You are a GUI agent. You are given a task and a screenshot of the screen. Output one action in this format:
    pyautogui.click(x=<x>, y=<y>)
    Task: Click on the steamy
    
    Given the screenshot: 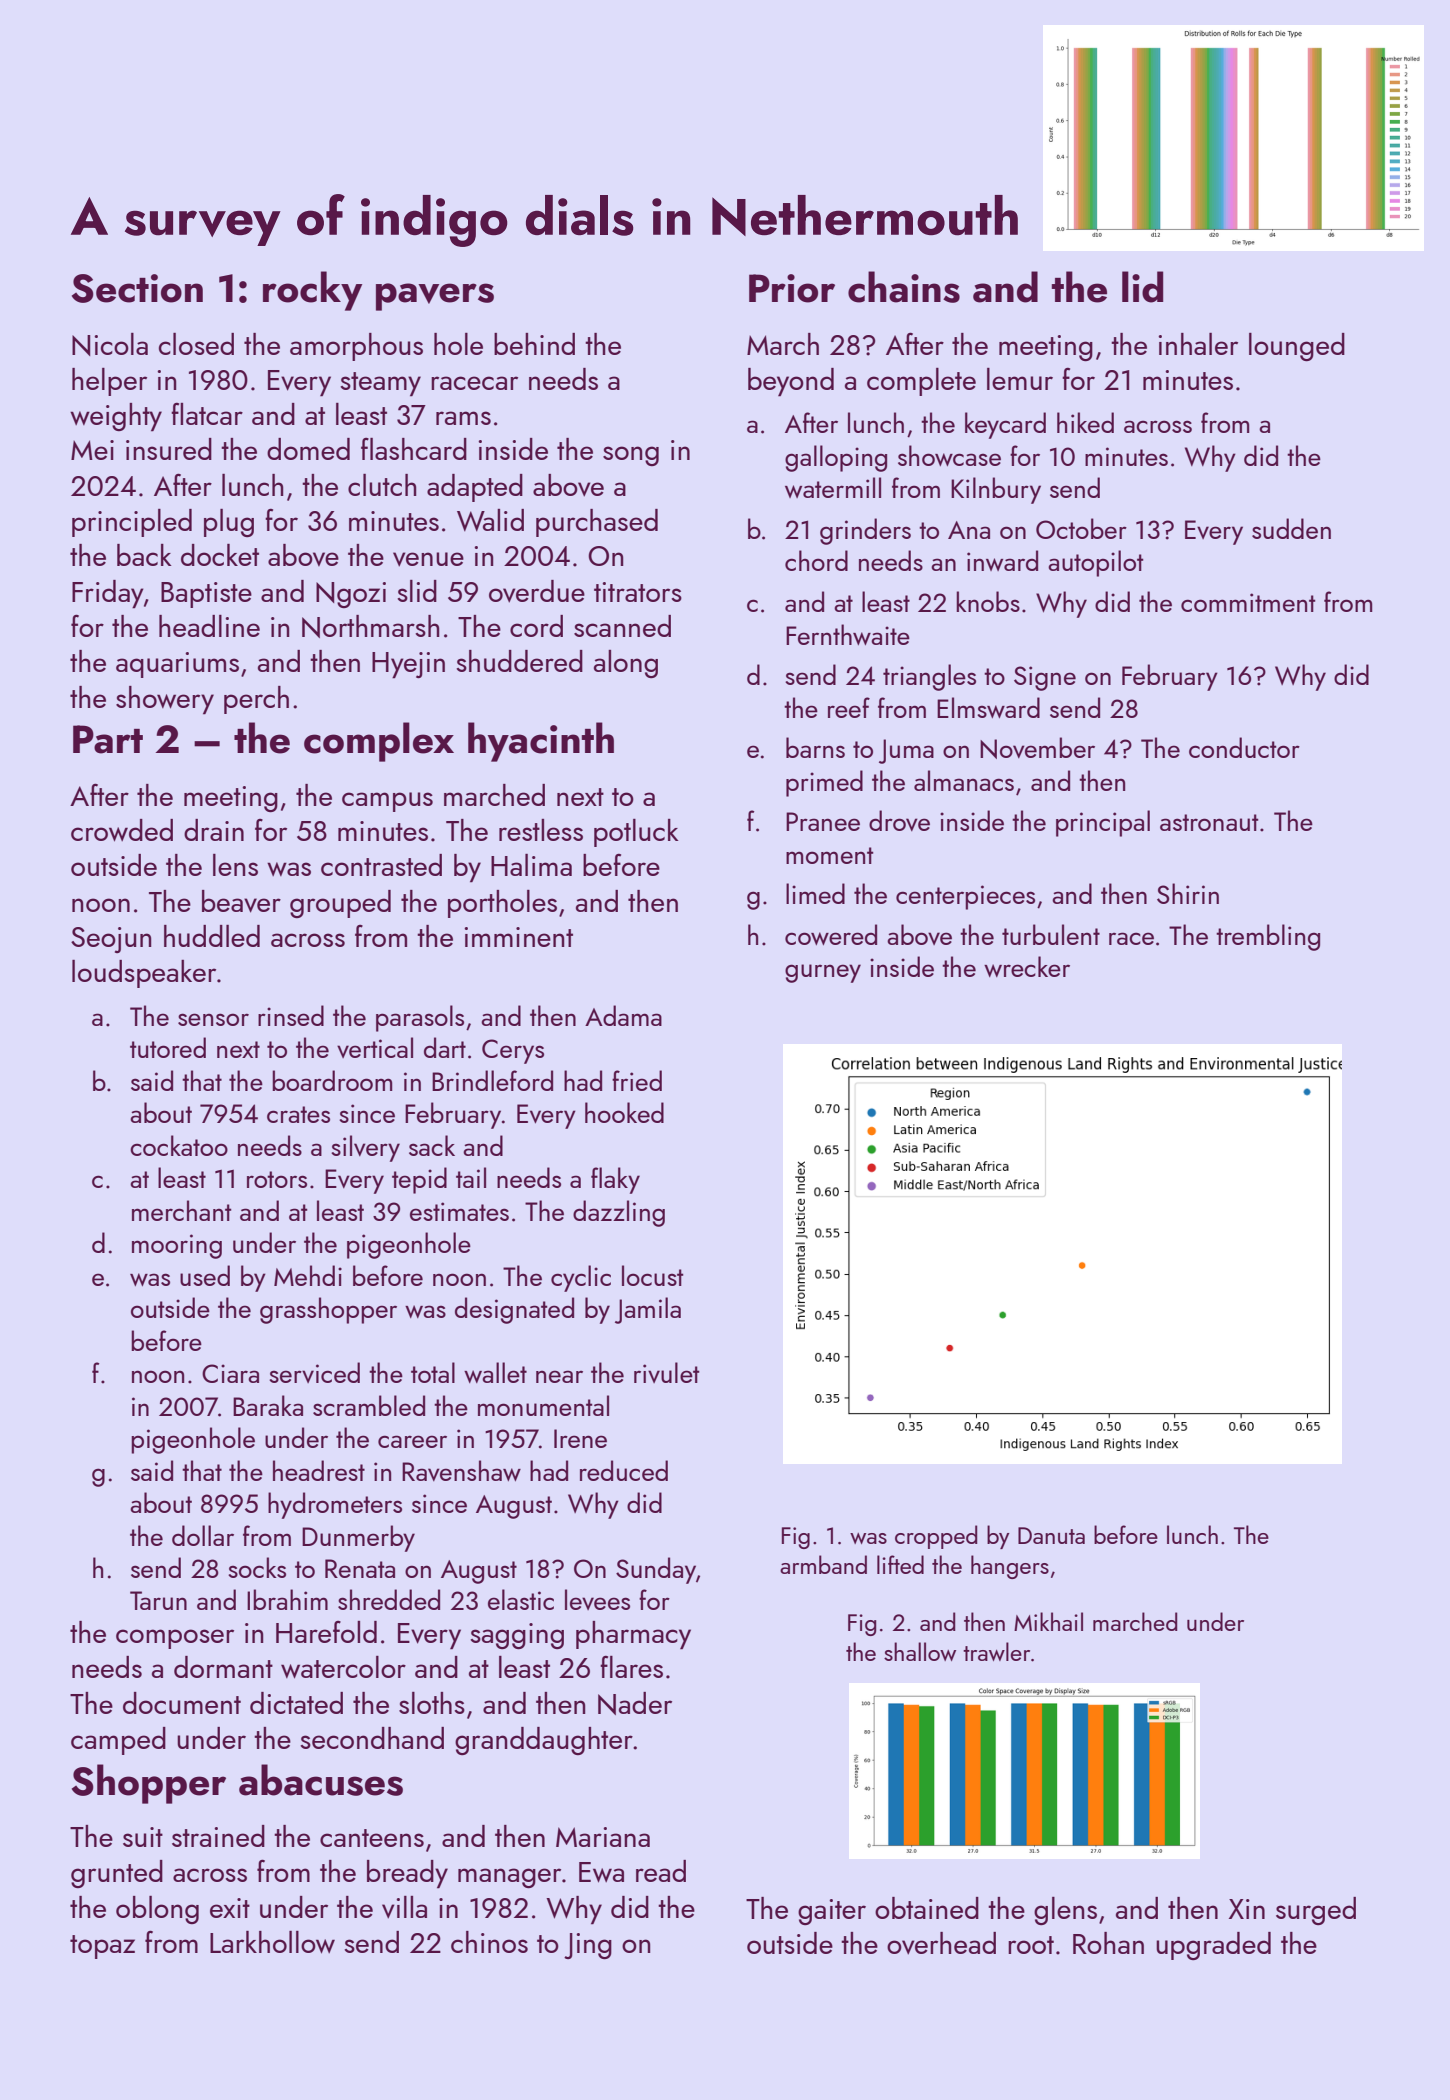 What is the action you would take?
    pyautogui.click(x=380, y=384)
